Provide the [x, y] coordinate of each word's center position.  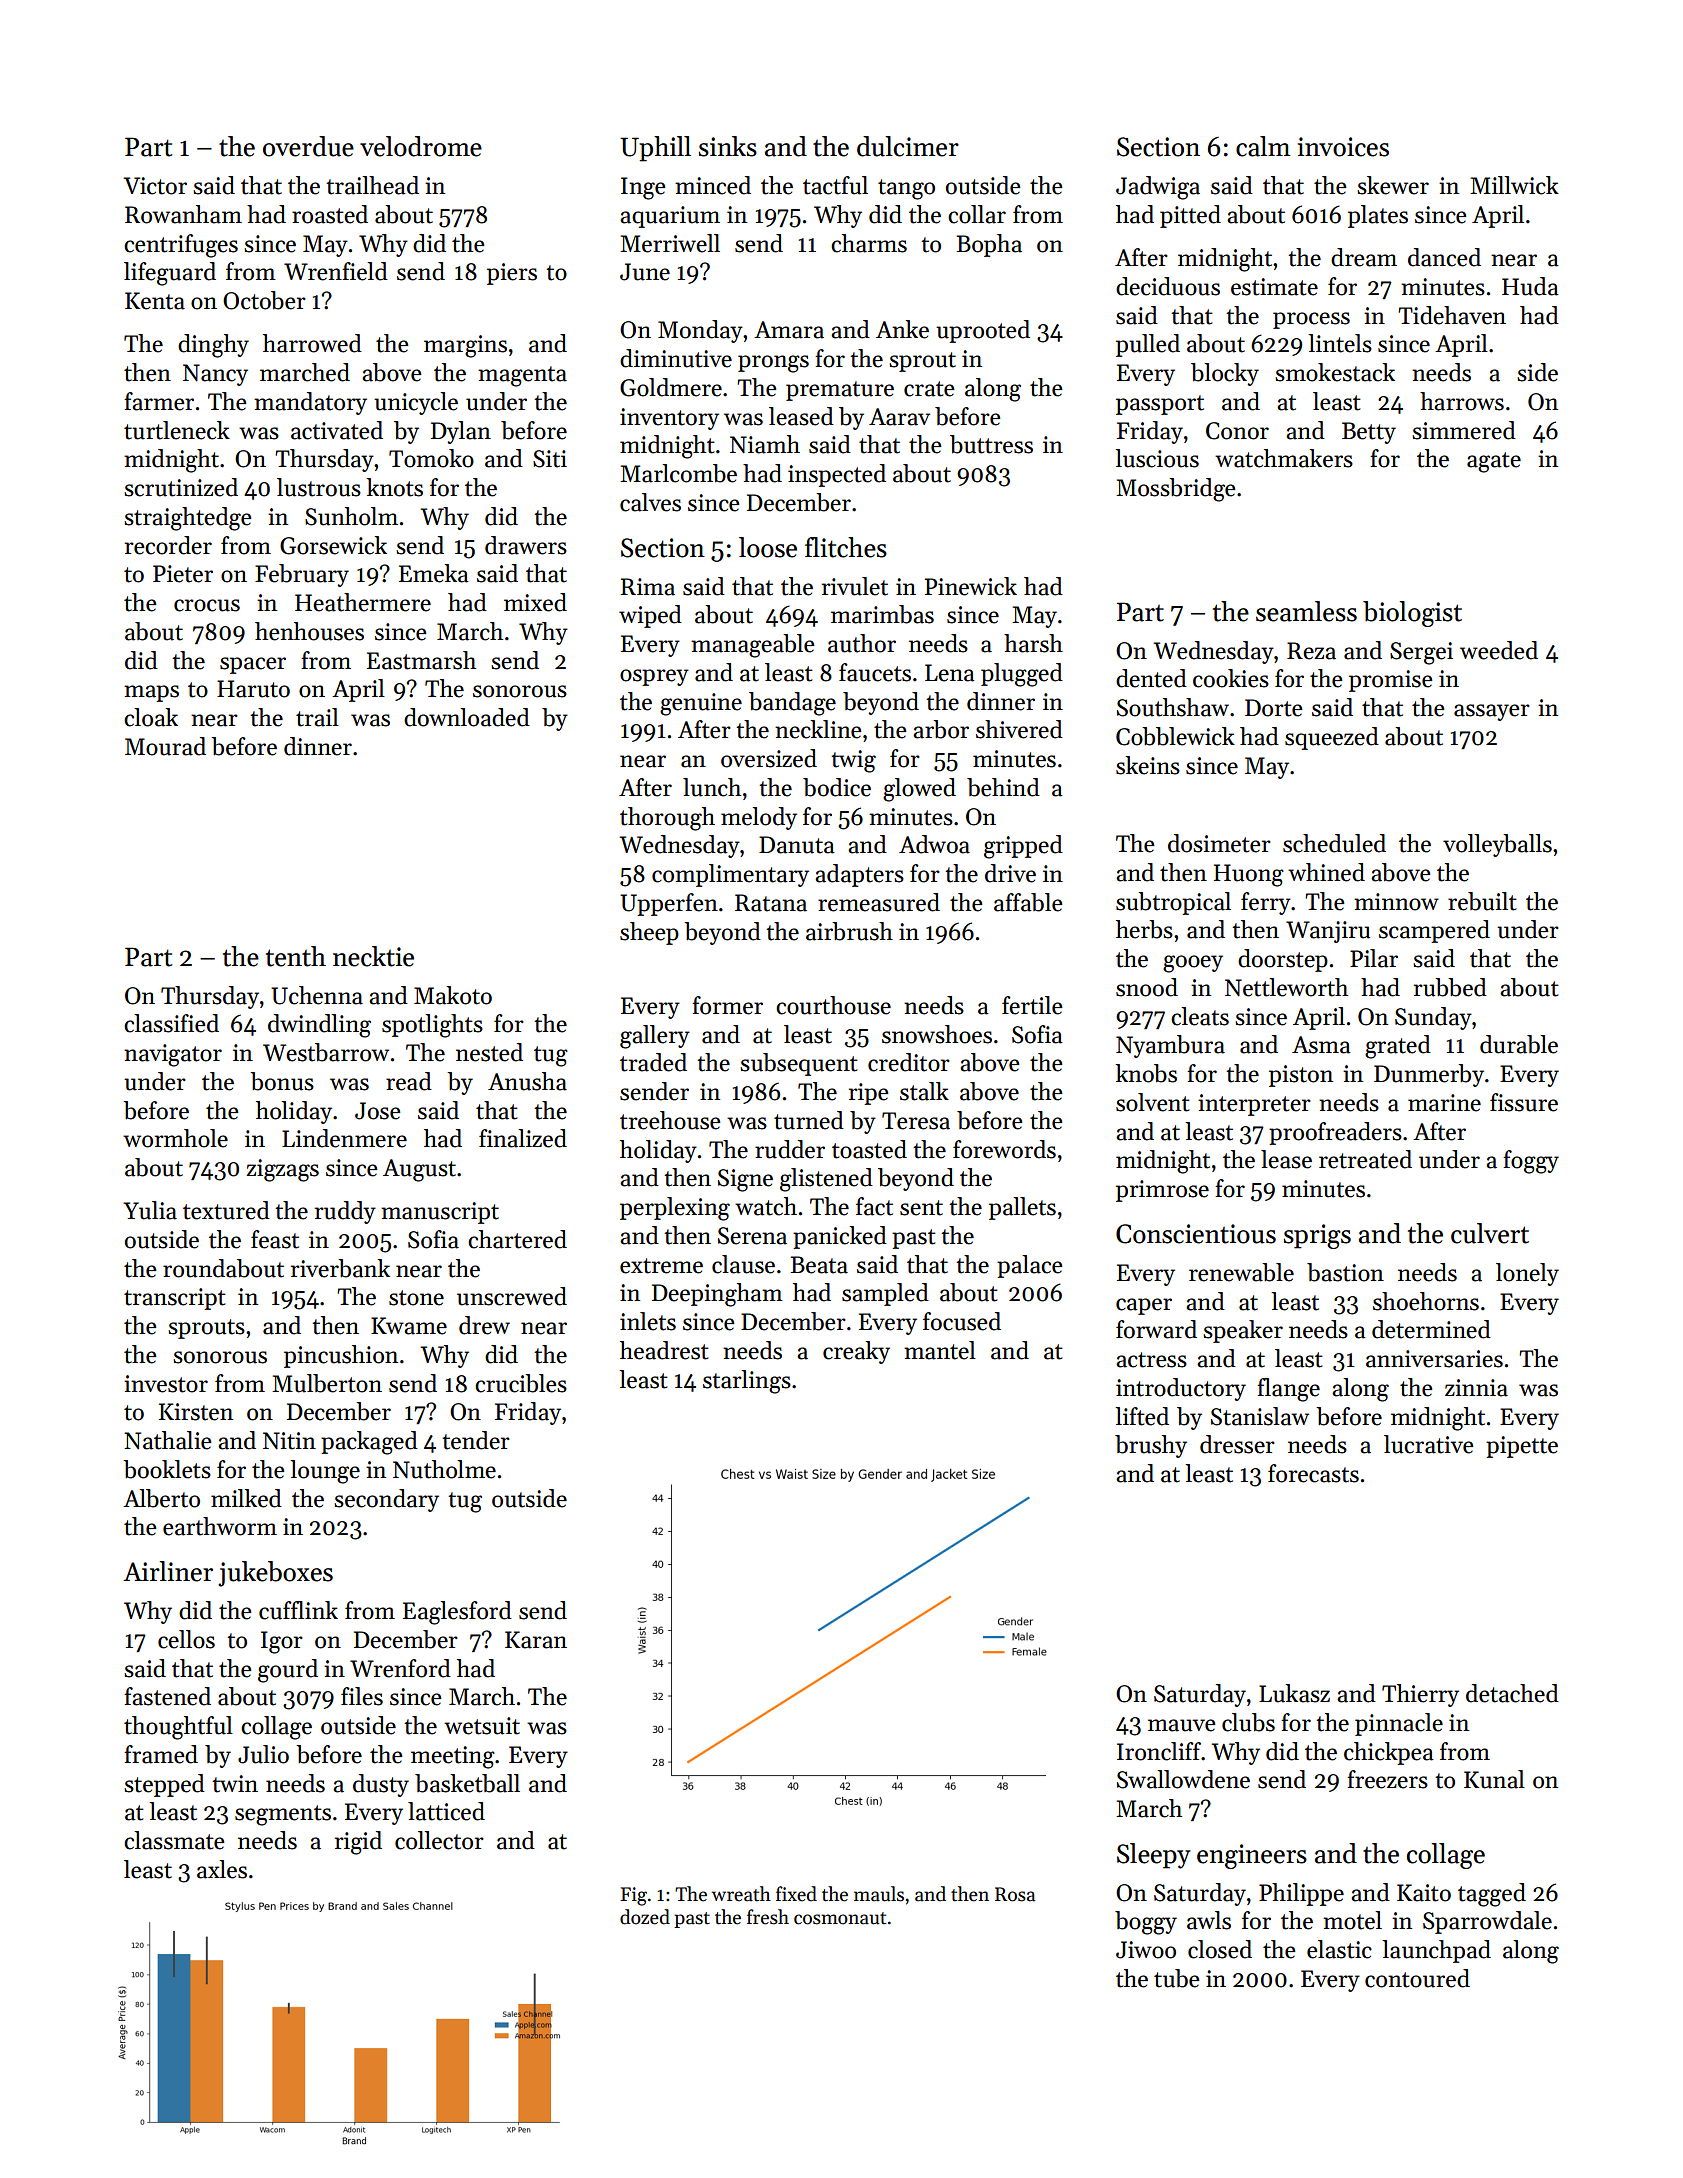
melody [759, 818]
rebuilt [1482, 901]
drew [484, 1325]
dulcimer [908, 146]
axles [222, 1869]
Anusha [527, 1081]
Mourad [165, 746]
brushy [1151, 1446]
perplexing [675, 1209]
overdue [308, 146]
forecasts [1313, 1473]
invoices [1343, 147]
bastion [1345, 1272]
